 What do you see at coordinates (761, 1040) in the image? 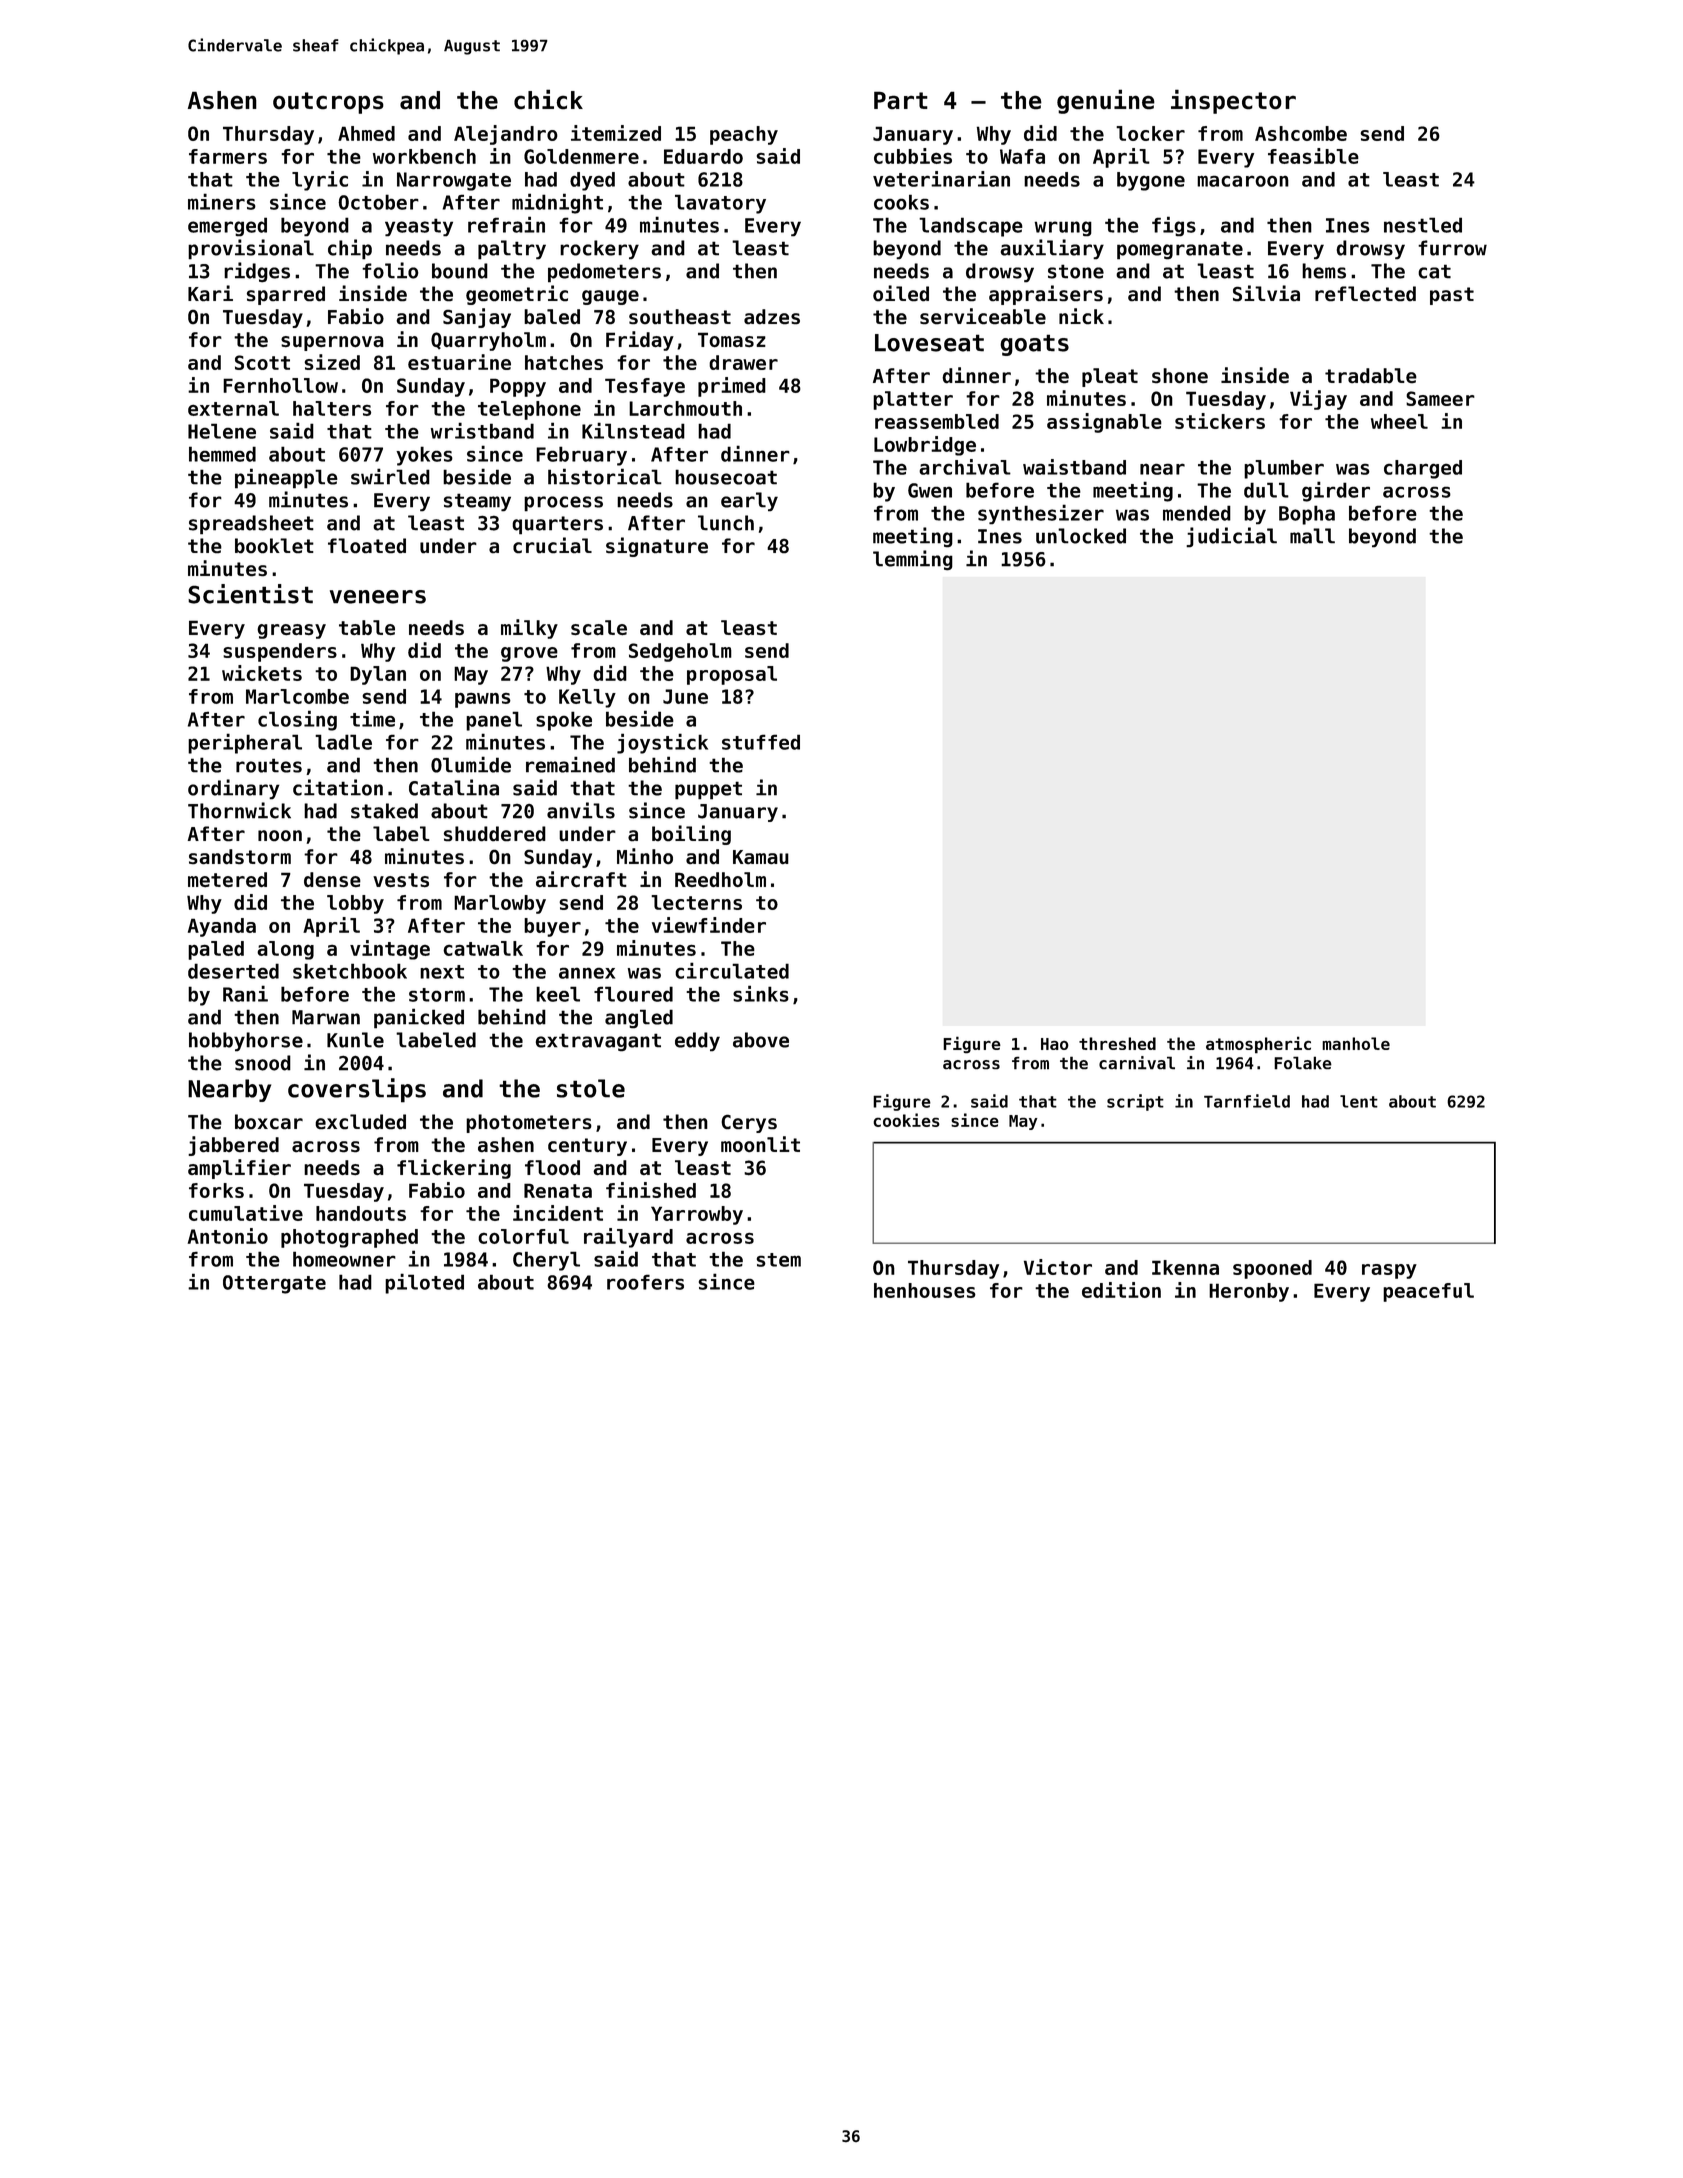
I see `above` at bounding box center [761, 1040].
